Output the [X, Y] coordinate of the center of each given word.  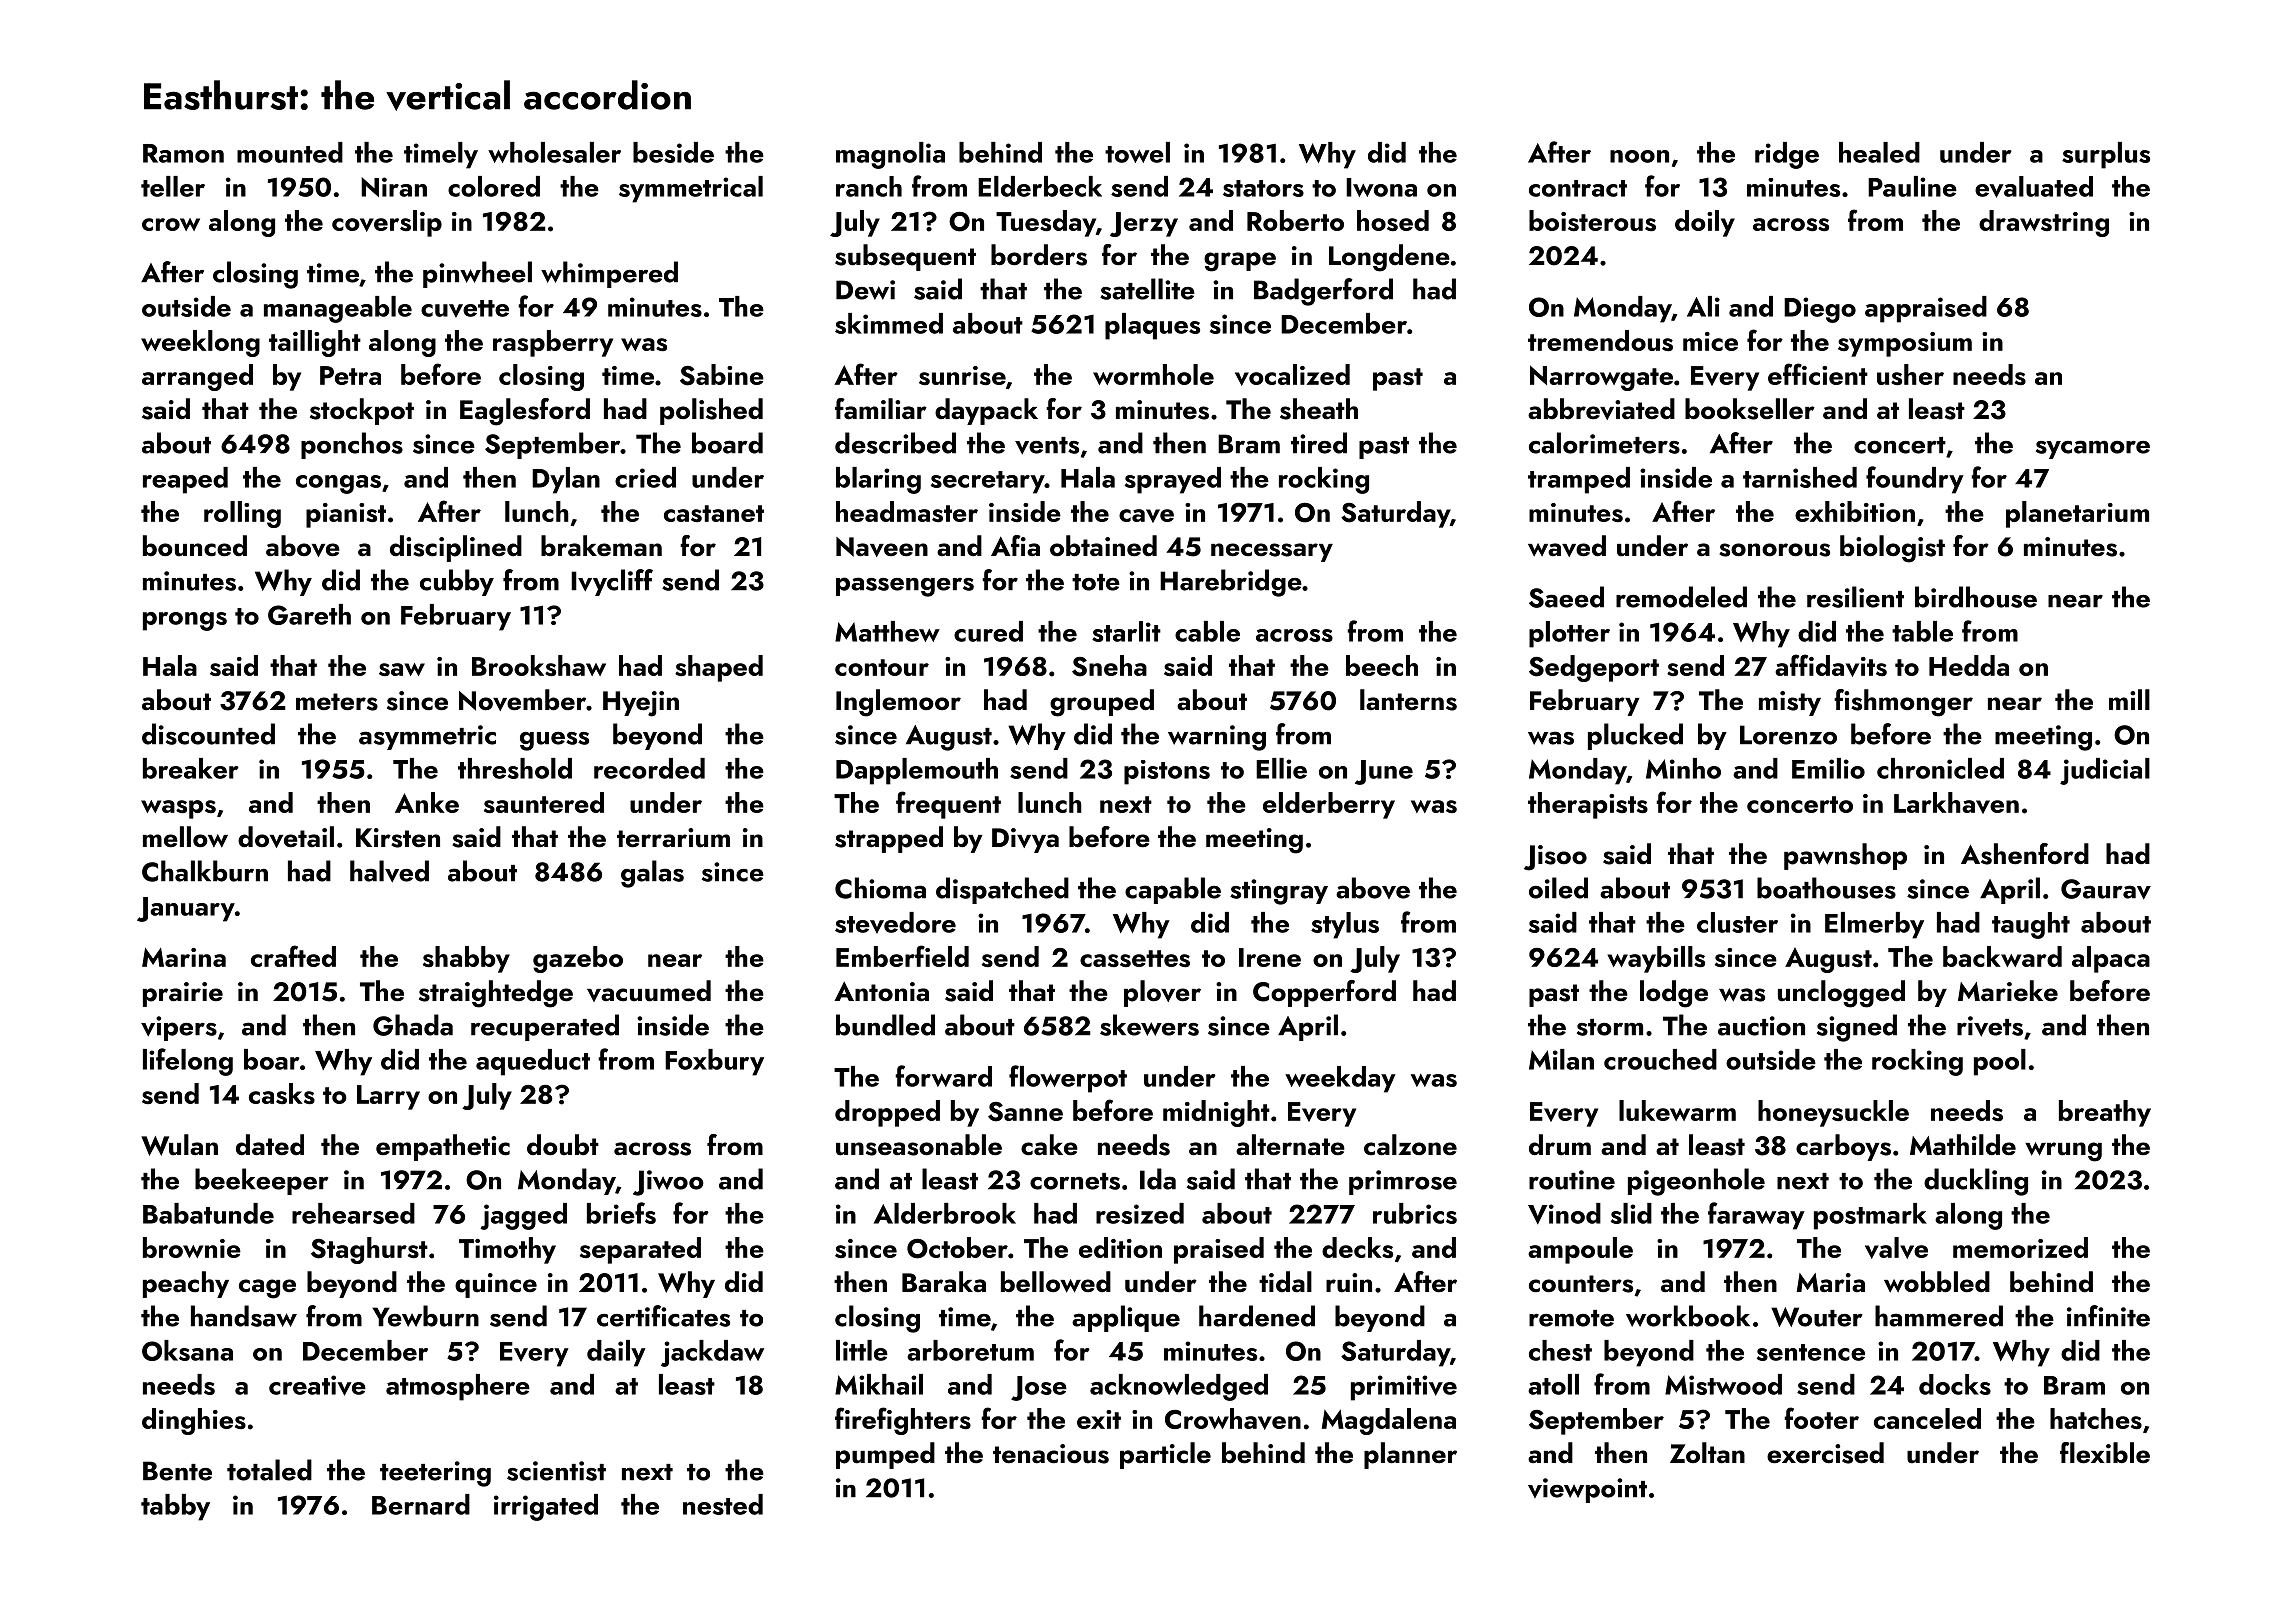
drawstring [2044, 223]
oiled [1558, 888]
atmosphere [458, 1387]
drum [1560, 1145]
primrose [1403, 1182]
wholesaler [554, 152]
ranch [869, 186]
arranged [197, 377]
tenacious [1051, 1454]
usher [1910, 374]
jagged [523, 1216]
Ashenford [2025, 854]
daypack [986, 411]
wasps [178, 809]
